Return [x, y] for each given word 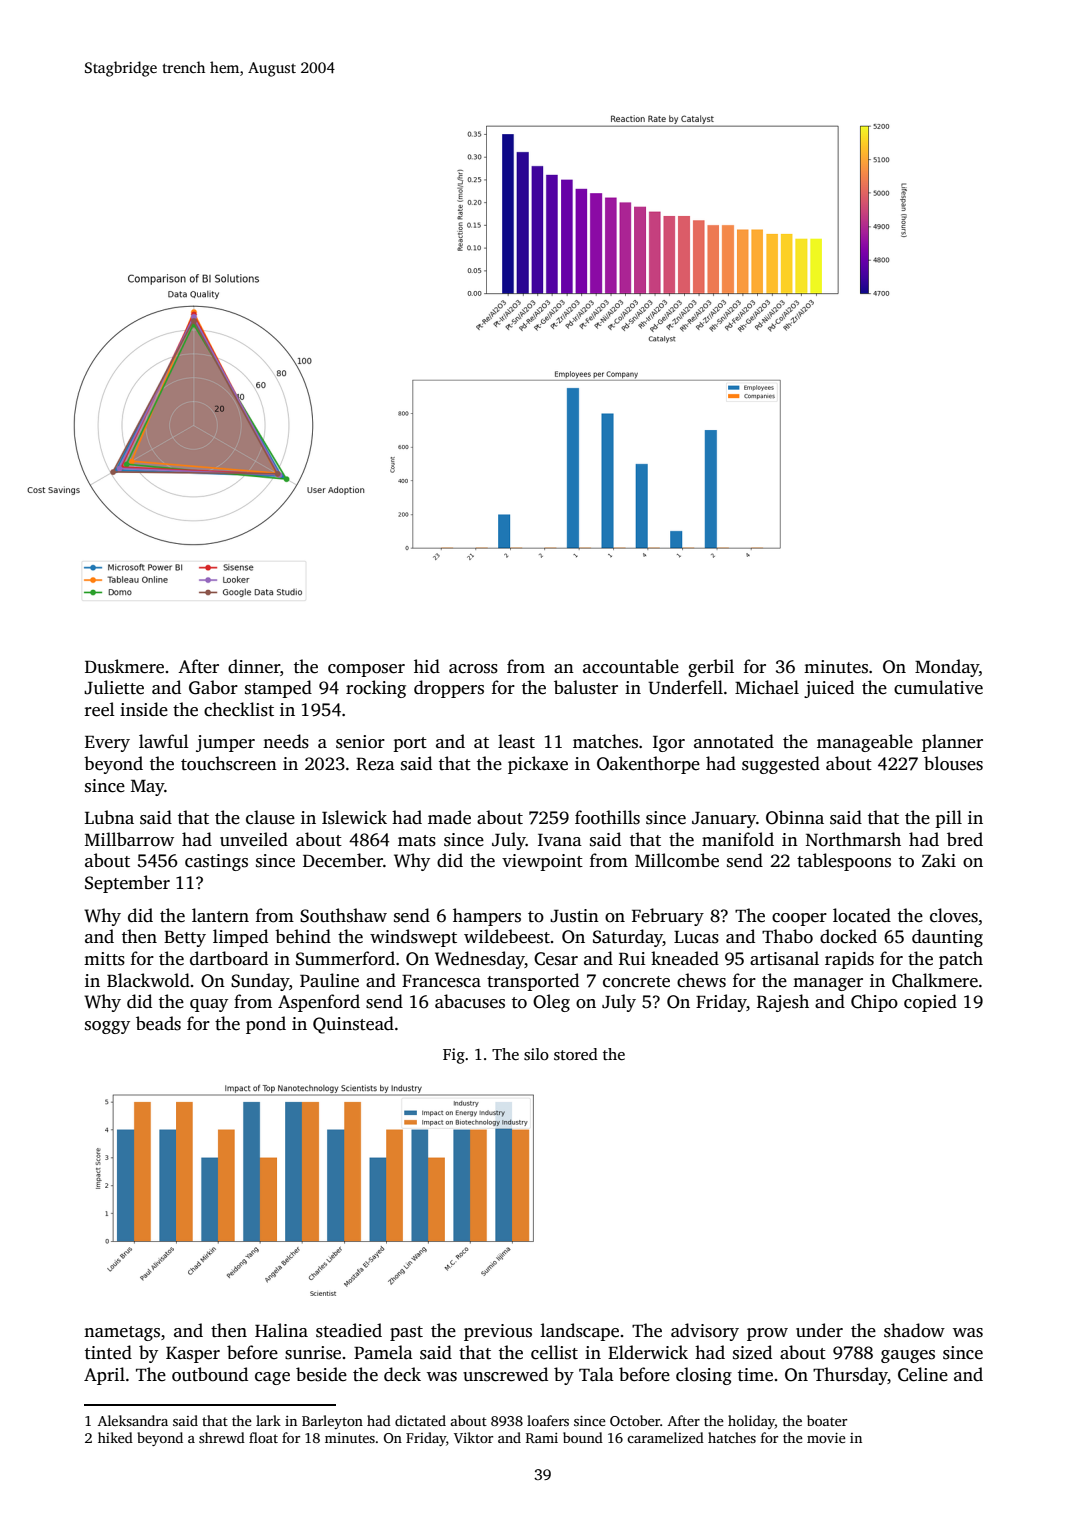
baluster [586, 687]
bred [965, 839]
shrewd [222, 1437]
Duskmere [124, 666]
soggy [107, 1027]
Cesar [556, 959]
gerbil [711, 668]
